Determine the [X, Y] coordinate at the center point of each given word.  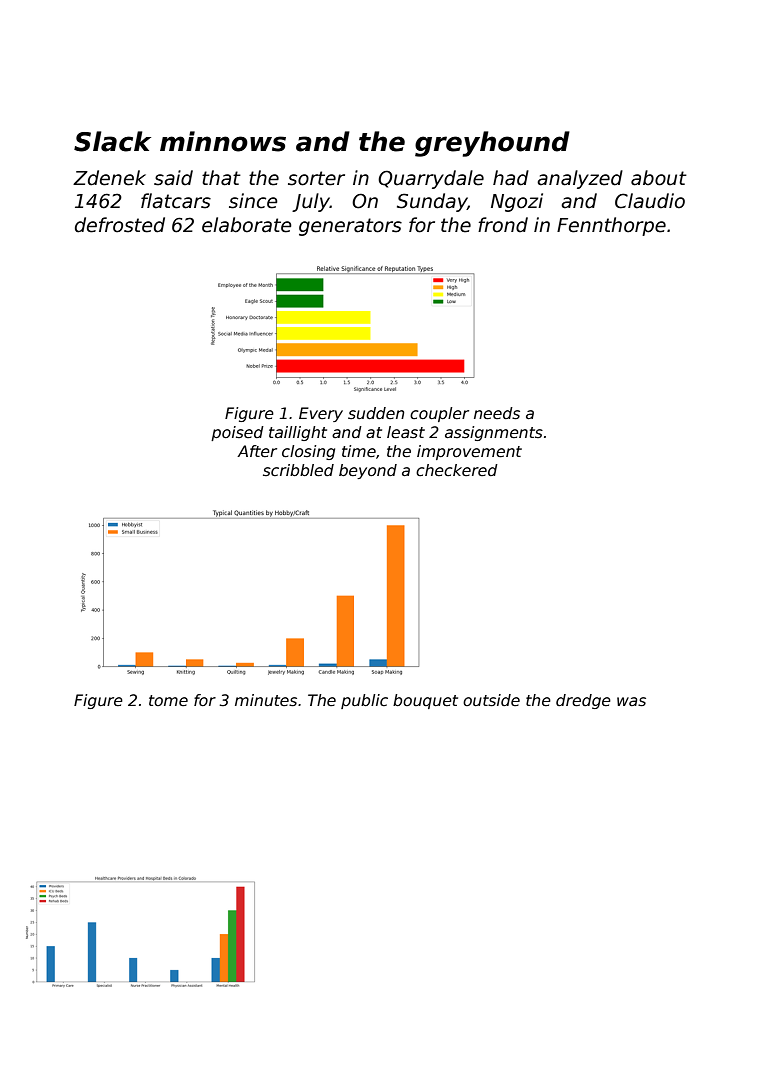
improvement [469, 452]
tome [168, 700]
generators [350, 227]
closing [308, 452]
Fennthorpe [611, 226]
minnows [223, 141]
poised [237, 433]
